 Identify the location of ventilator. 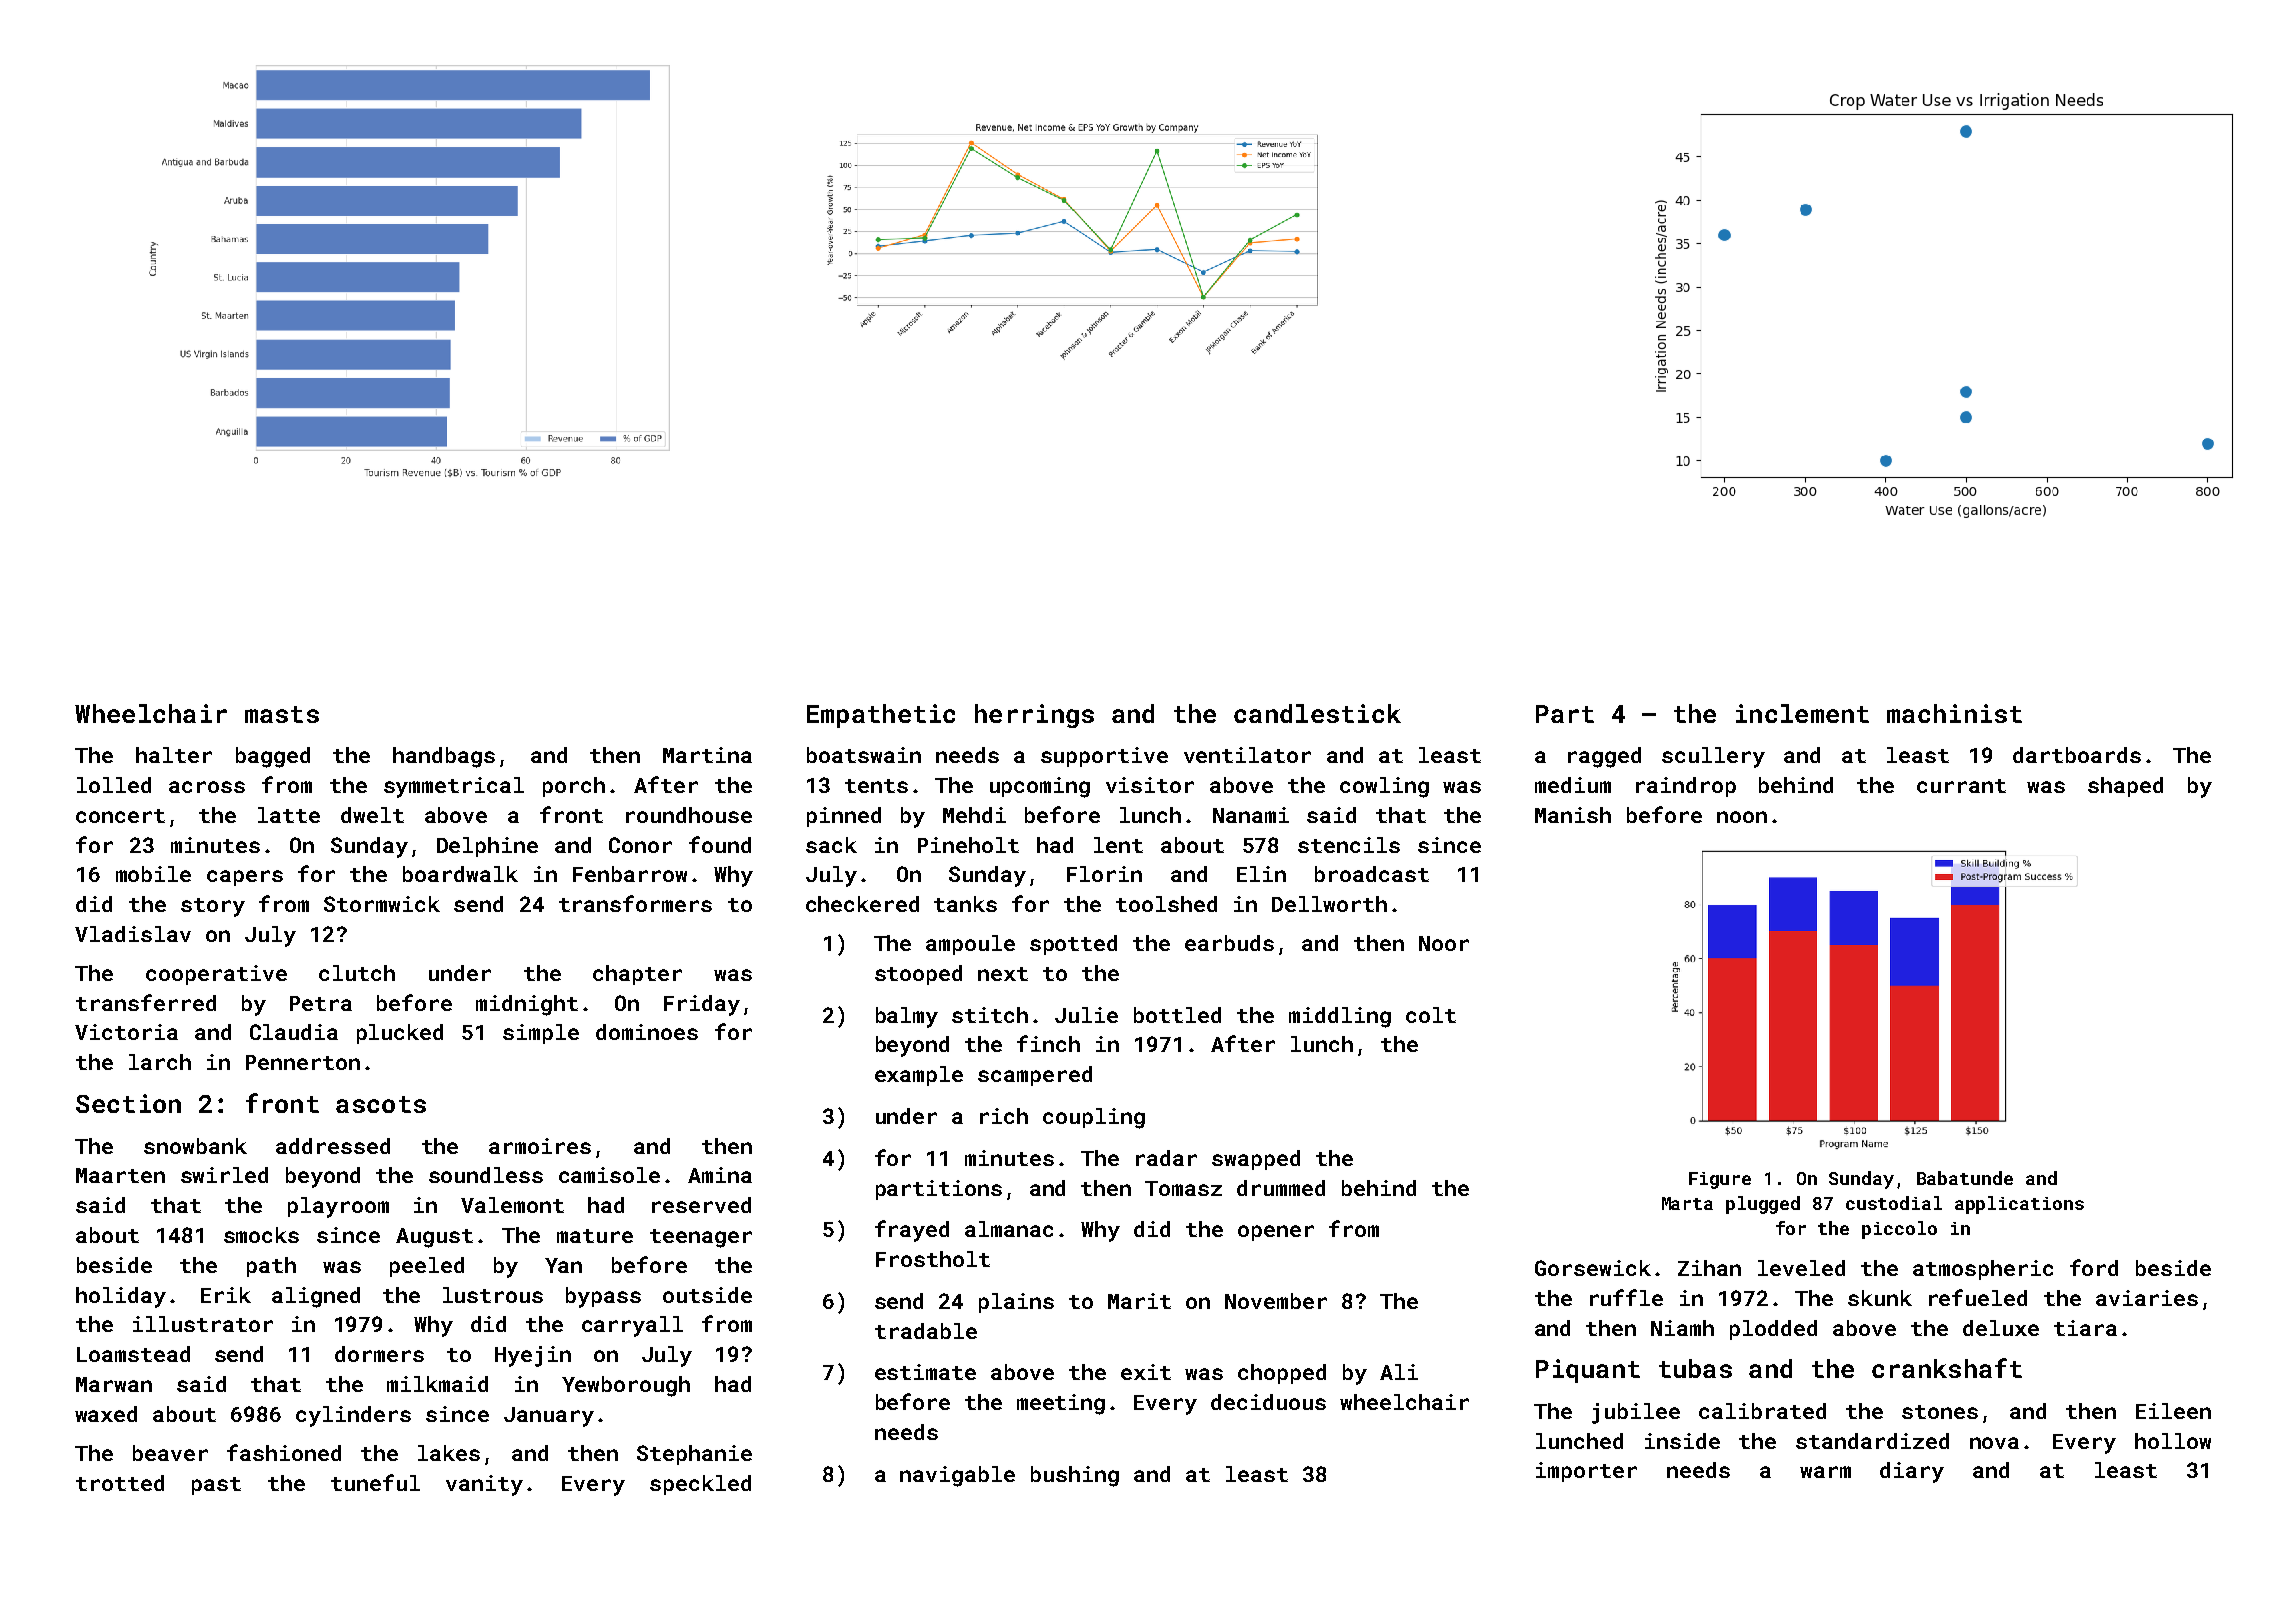
(1247, 755).
